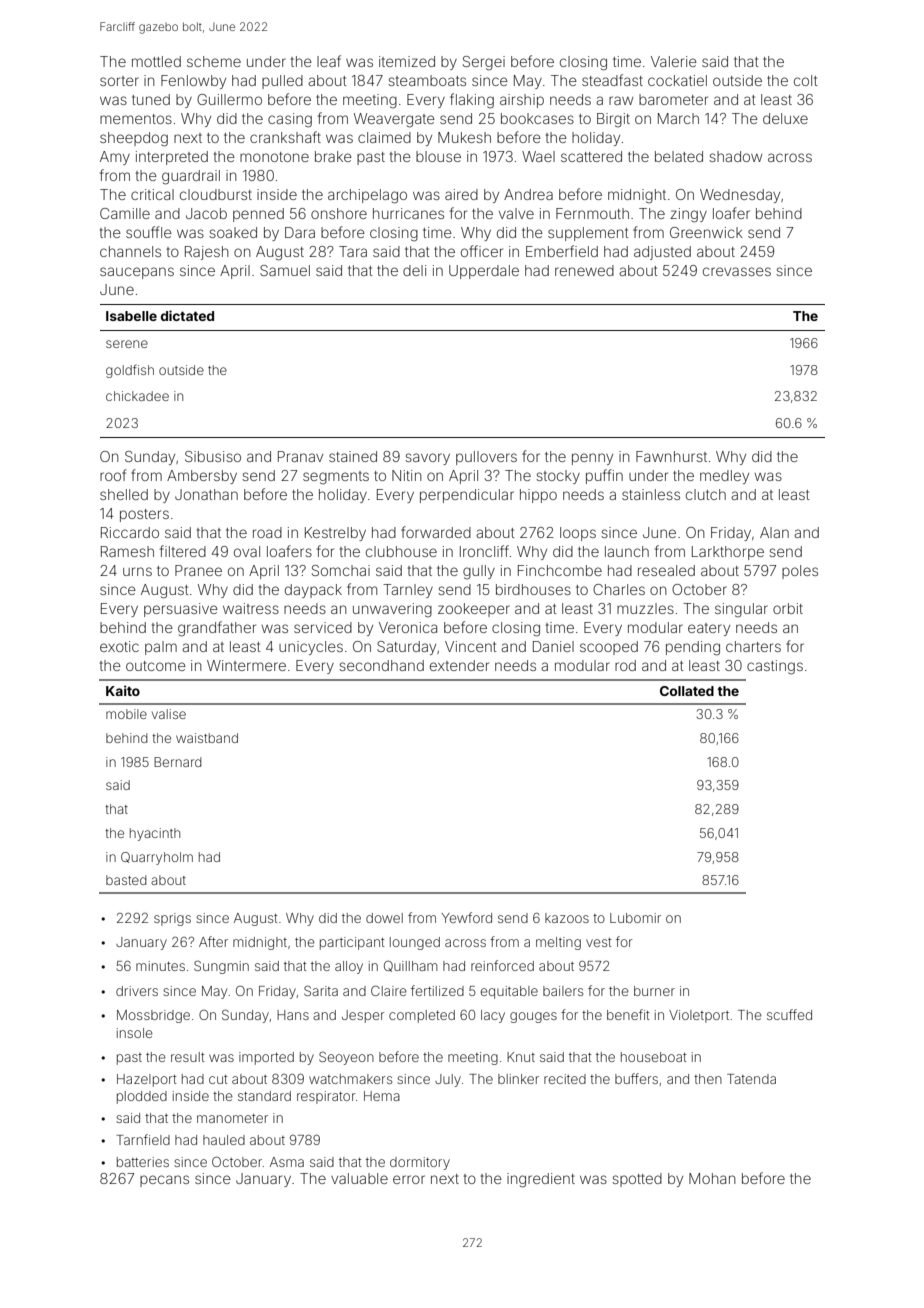 The height and width of the document is (1308, 924). I want to click on colt, so click(806, 80).
